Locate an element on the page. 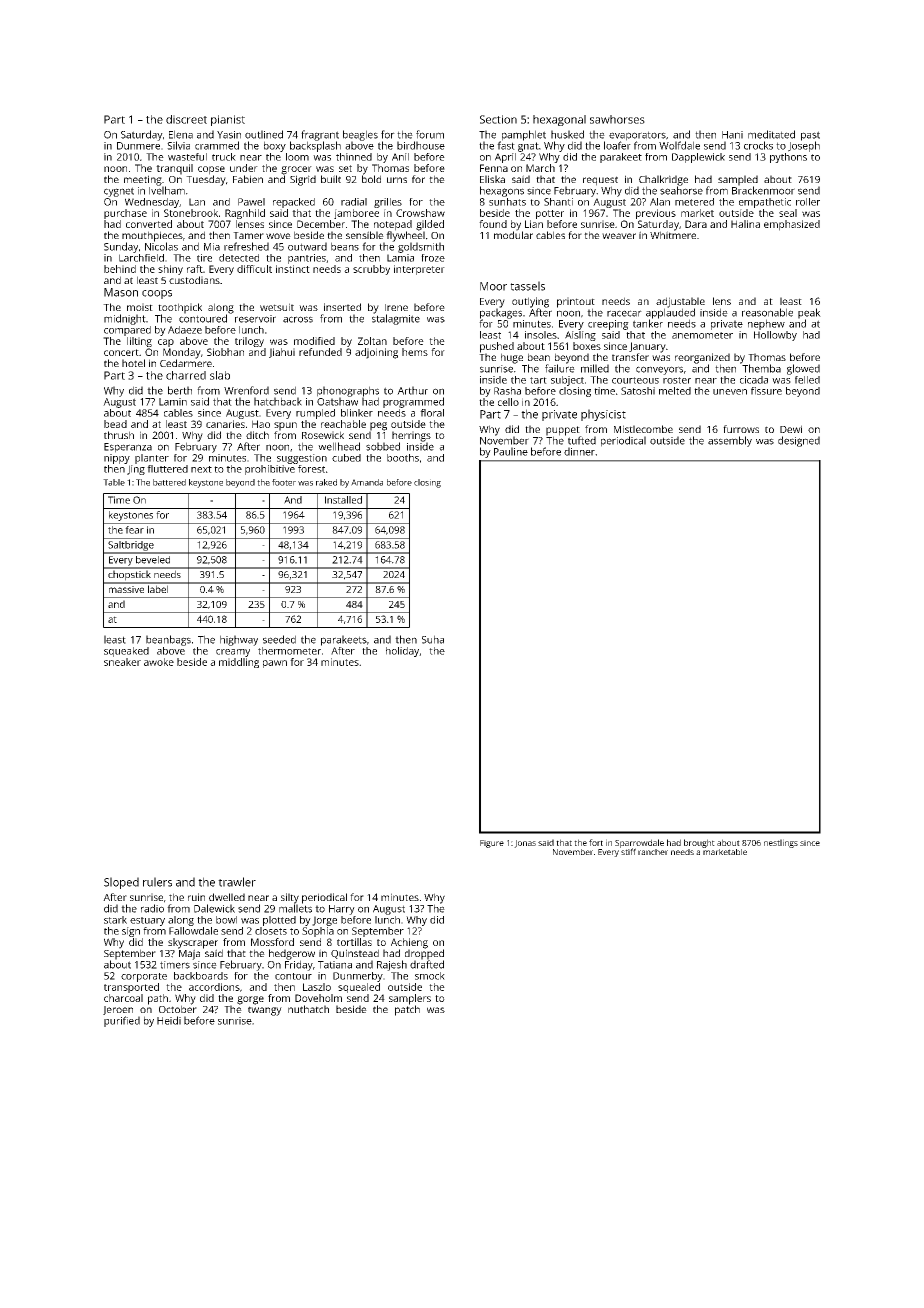 This image has height=1308, width=924. applauded is located at coordinates (670, 313).
